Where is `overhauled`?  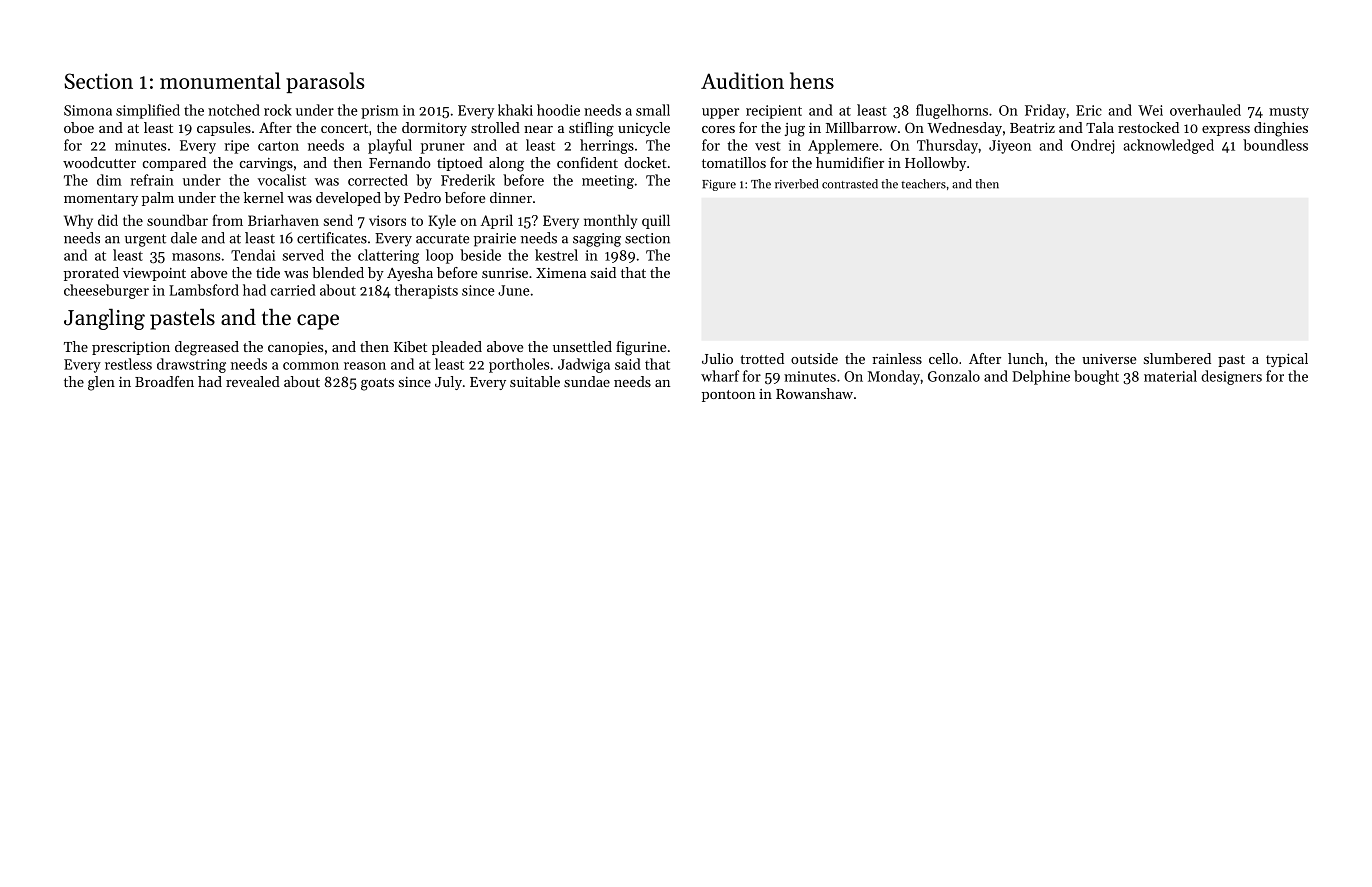
overhauled is located at coordinates (1205, 110).
